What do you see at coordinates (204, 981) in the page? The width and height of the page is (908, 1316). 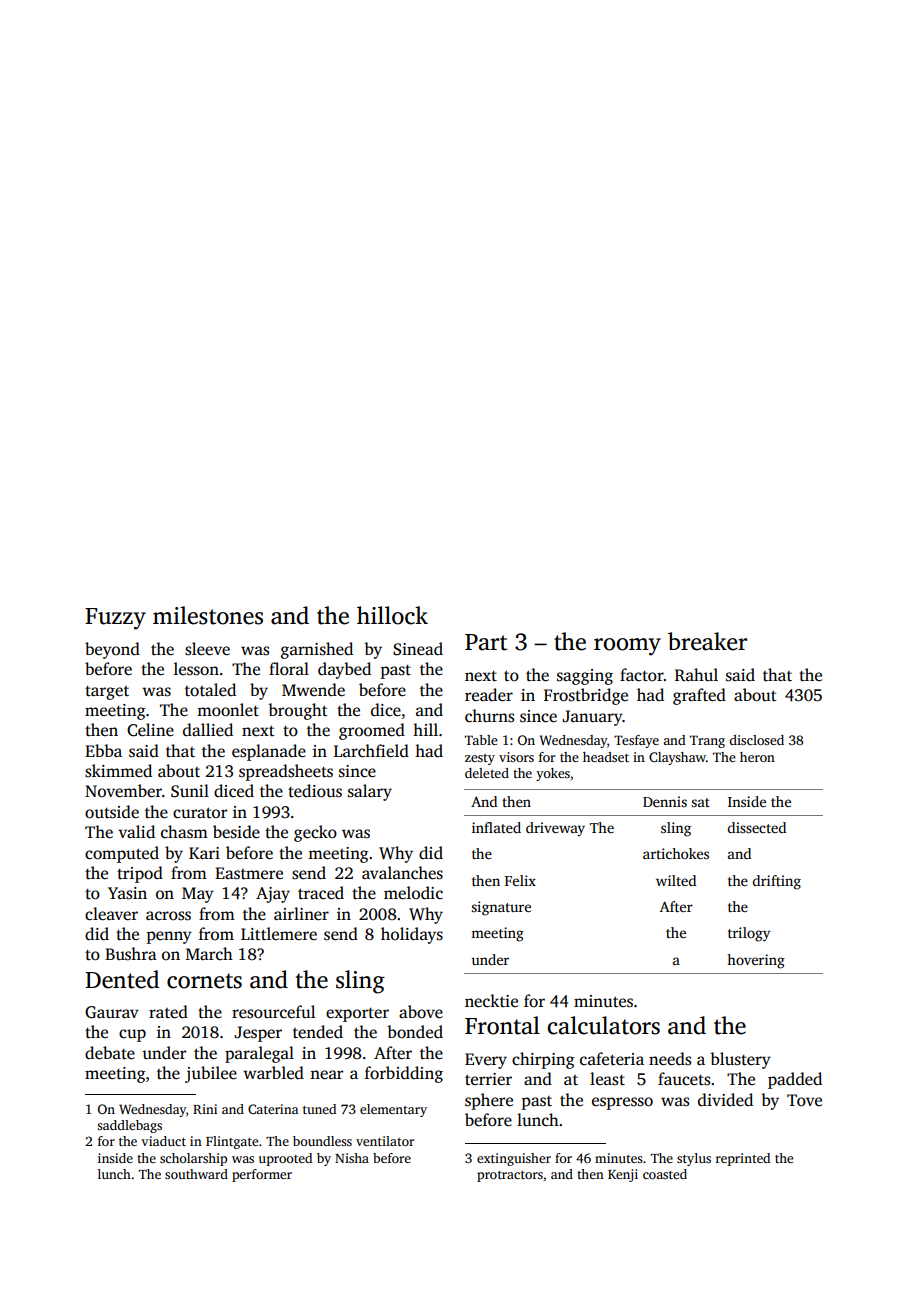 I see `cornets` at bounding box center [204, 981].
